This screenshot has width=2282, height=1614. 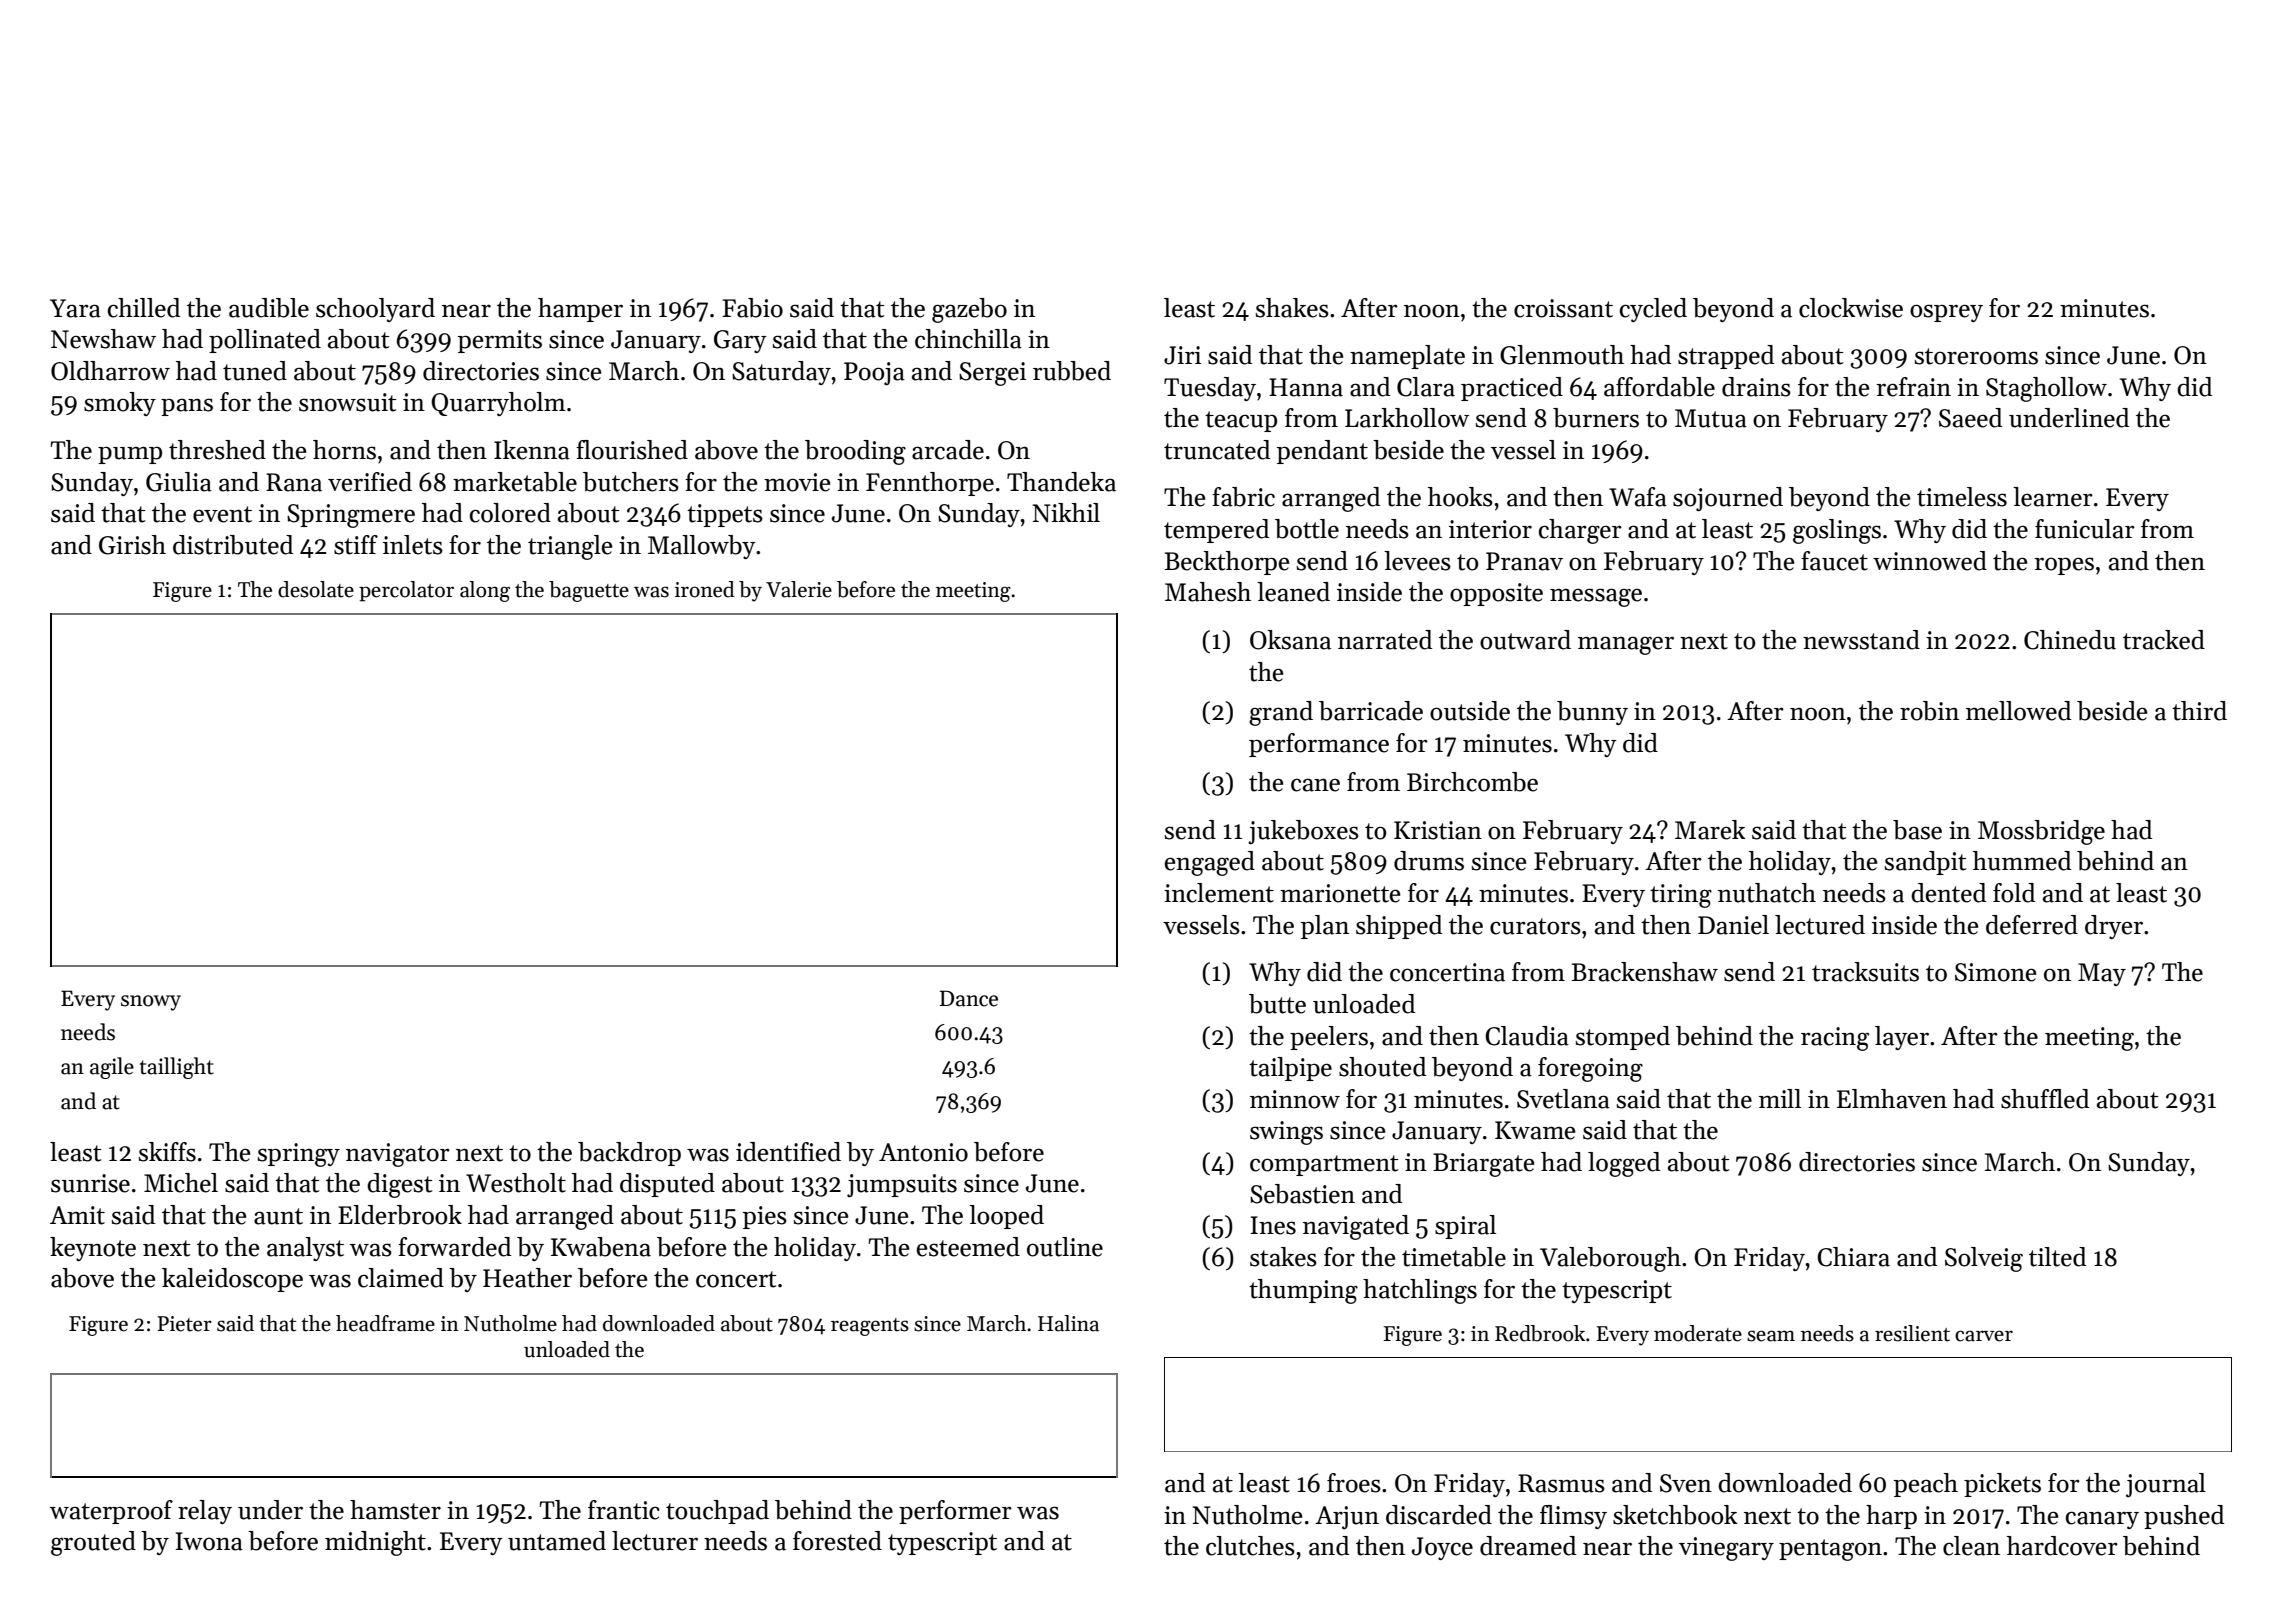 I want to click on lecturer, so click(x=655, y=1541).
